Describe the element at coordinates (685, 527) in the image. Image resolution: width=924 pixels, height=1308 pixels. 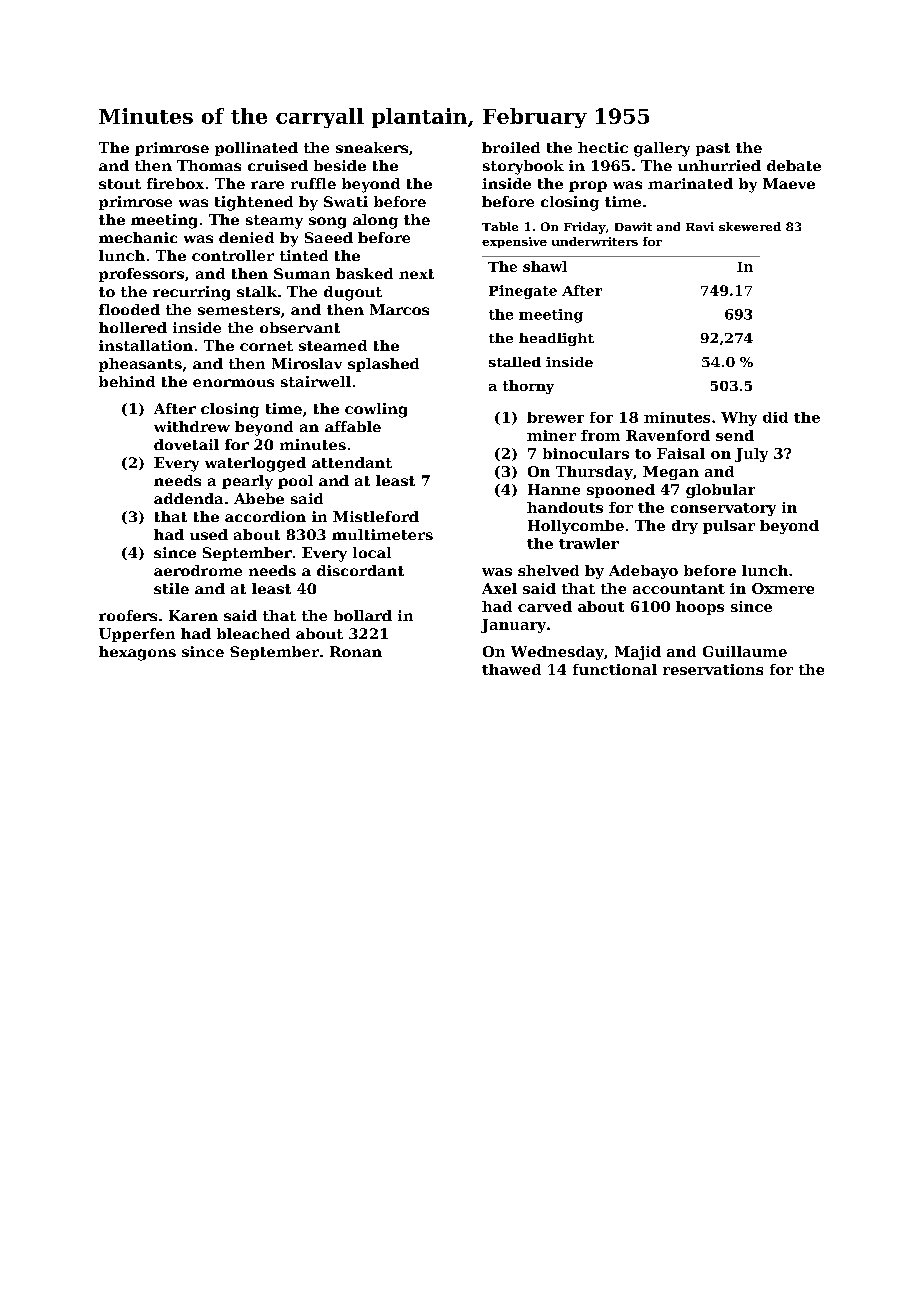
I see `dry` at that location.
